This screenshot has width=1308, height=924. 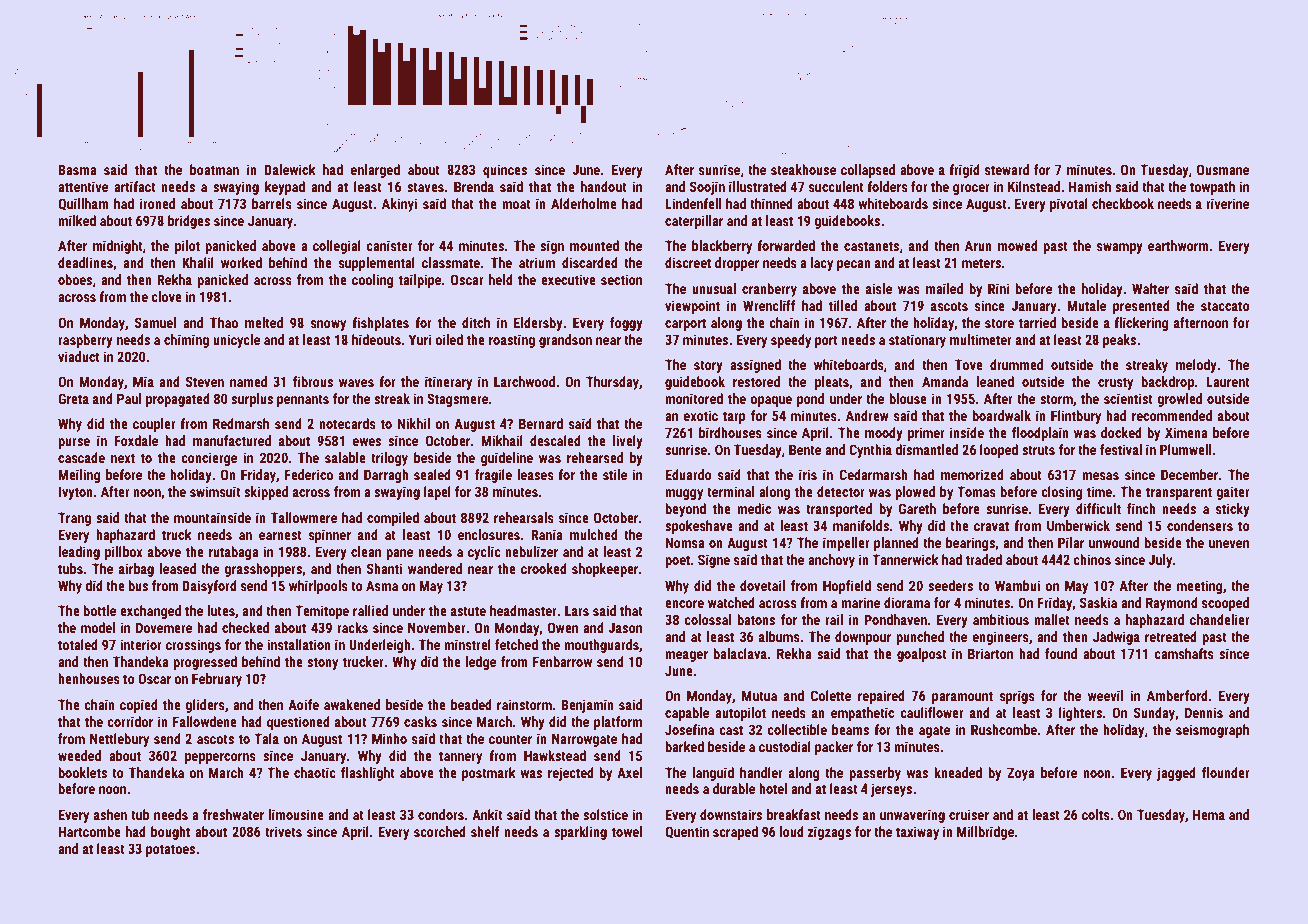 I want to click on potatoes, so click(x=170, y=850).
